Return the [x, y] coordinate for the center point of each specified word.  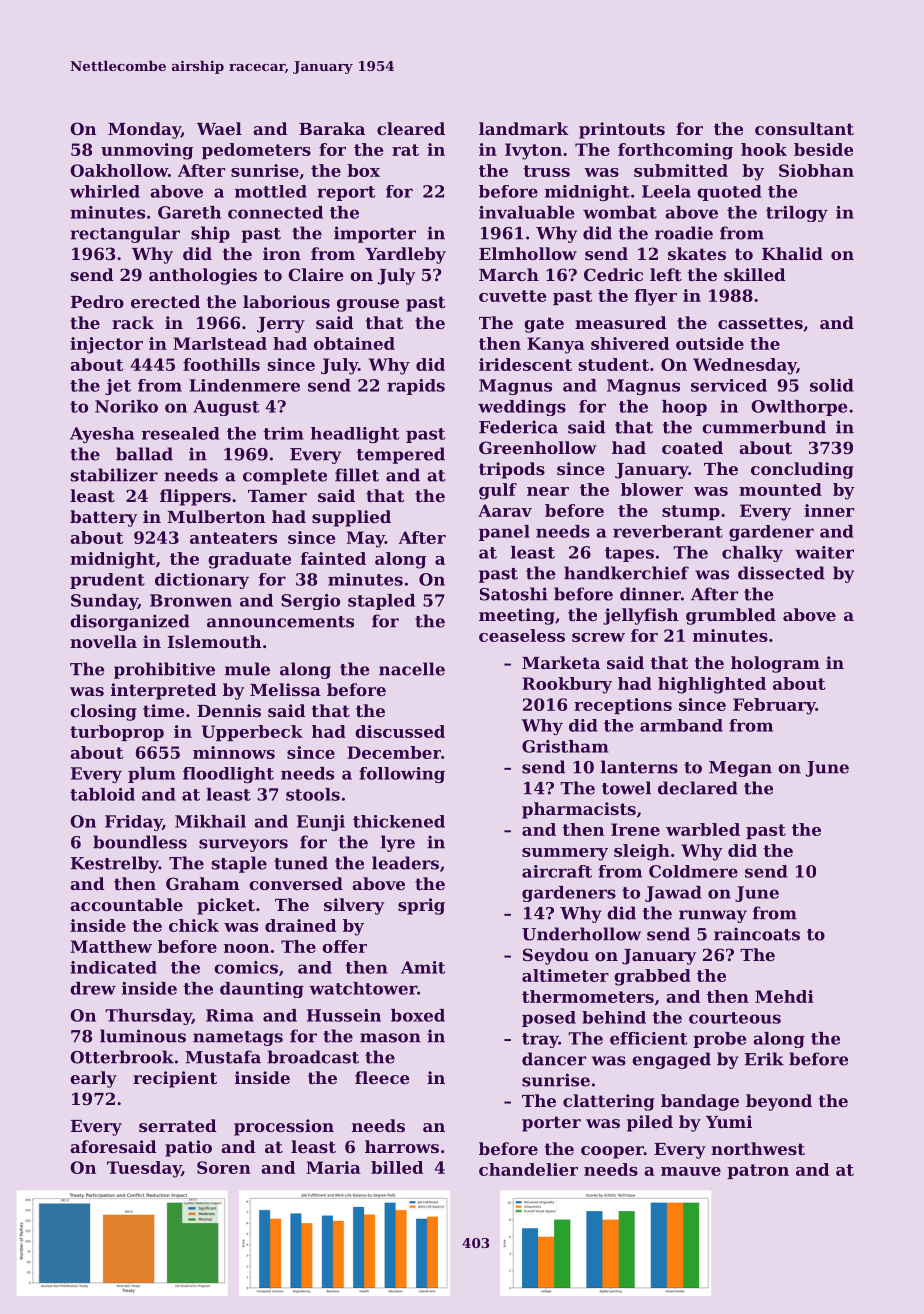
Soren [224, 1167]
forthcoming [675, 151]
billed [397, 1167]
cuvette [513, 296]
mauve [691, 1171]
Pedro [97, 301]
